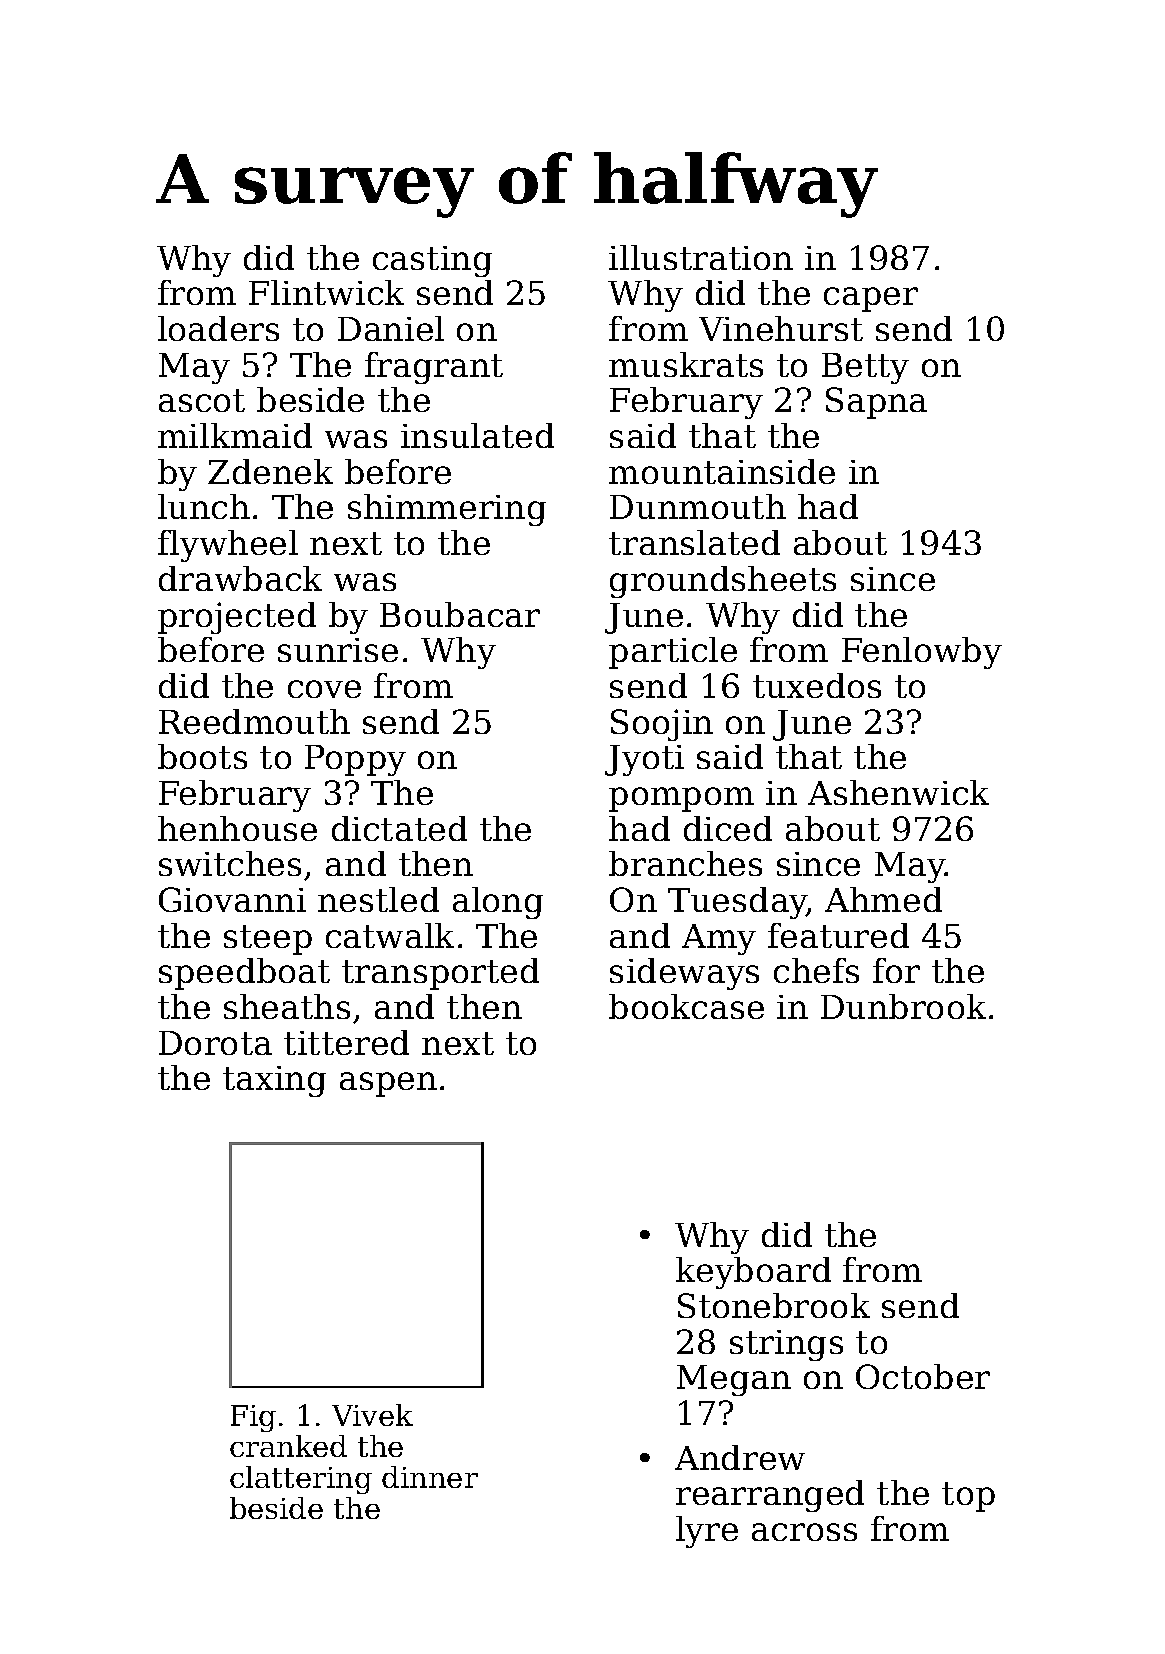 The image size is (1165, 1654). Describe the element at coordinates (903, 1006) in the screenshot. I see `Dunbrook` at that location.
